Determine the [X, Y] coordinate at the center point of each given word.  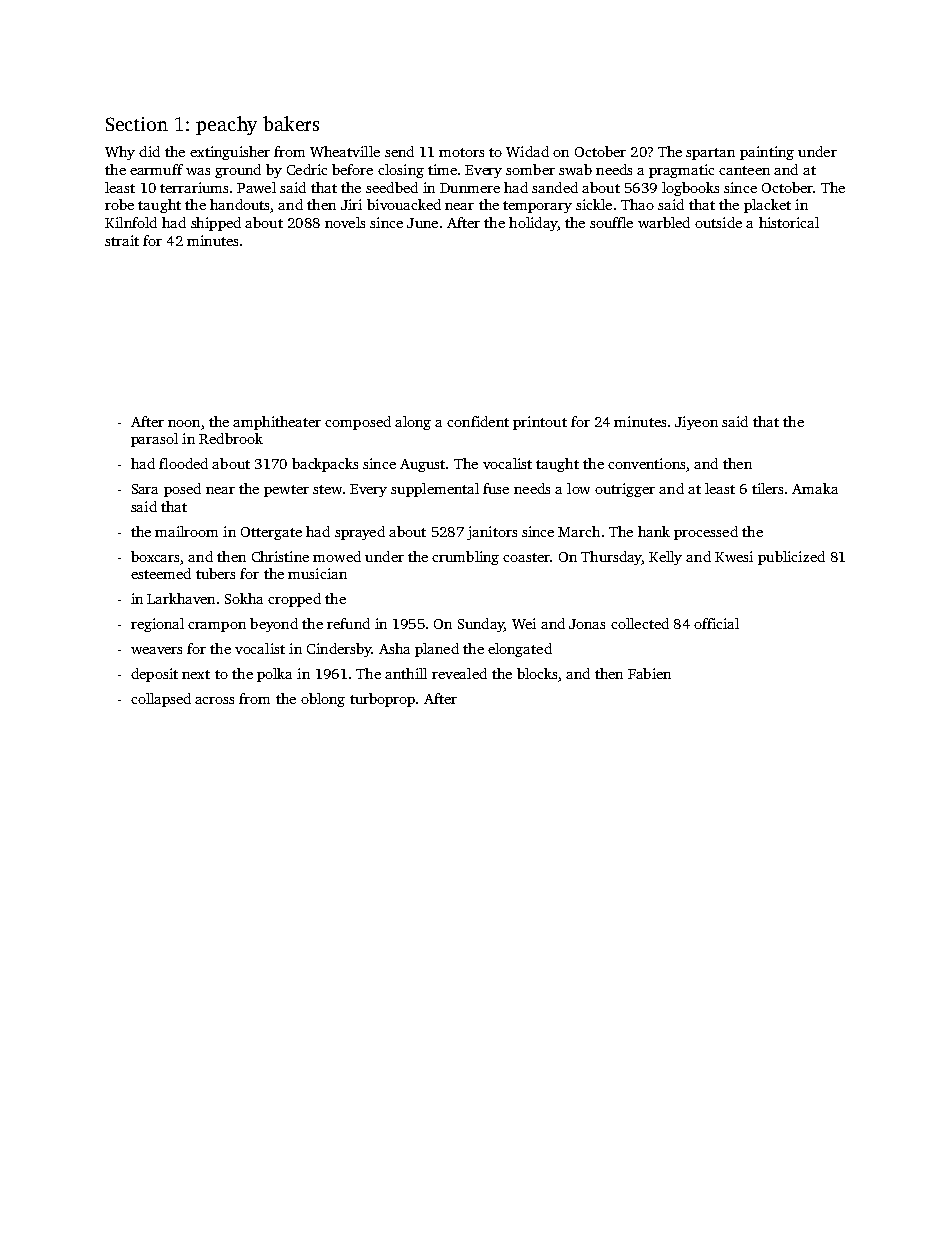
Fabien [649, 673]
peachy [226, 125]
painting [767, 153]
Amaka [815, 488]
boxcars [155, 556]
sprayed [360, 533]
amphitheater [277, 423]
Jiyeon [696, 423]
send [399, 151]
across [214, 700]
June [422, 223]
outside [718, 222]
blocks [537, 673]
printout [540, 423]
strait [122, 240]
